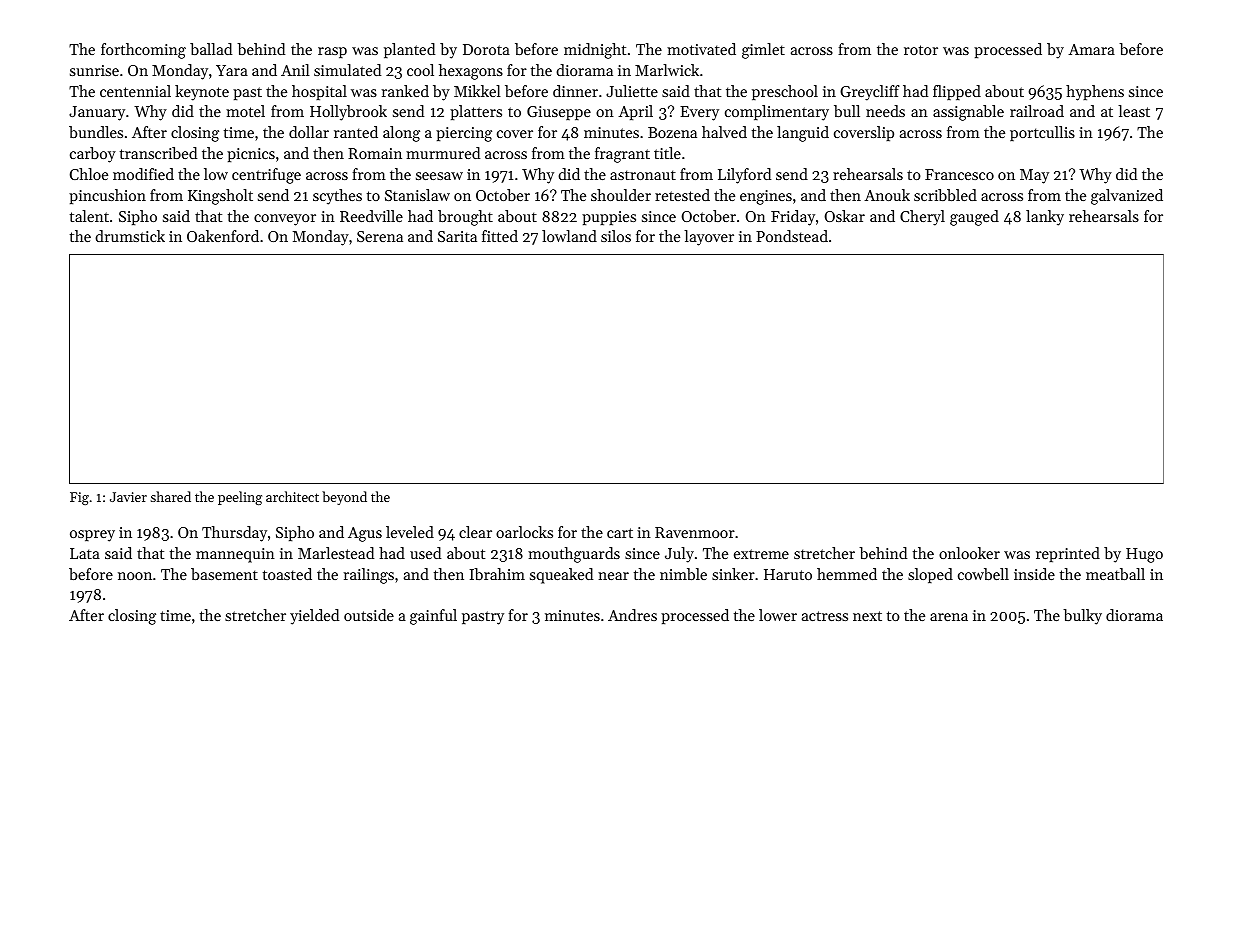 This document has width=1233, height=952. What do you see at coordinates (332, 52) in the document?
I see `rasp` at bounding box center [332, 52].
